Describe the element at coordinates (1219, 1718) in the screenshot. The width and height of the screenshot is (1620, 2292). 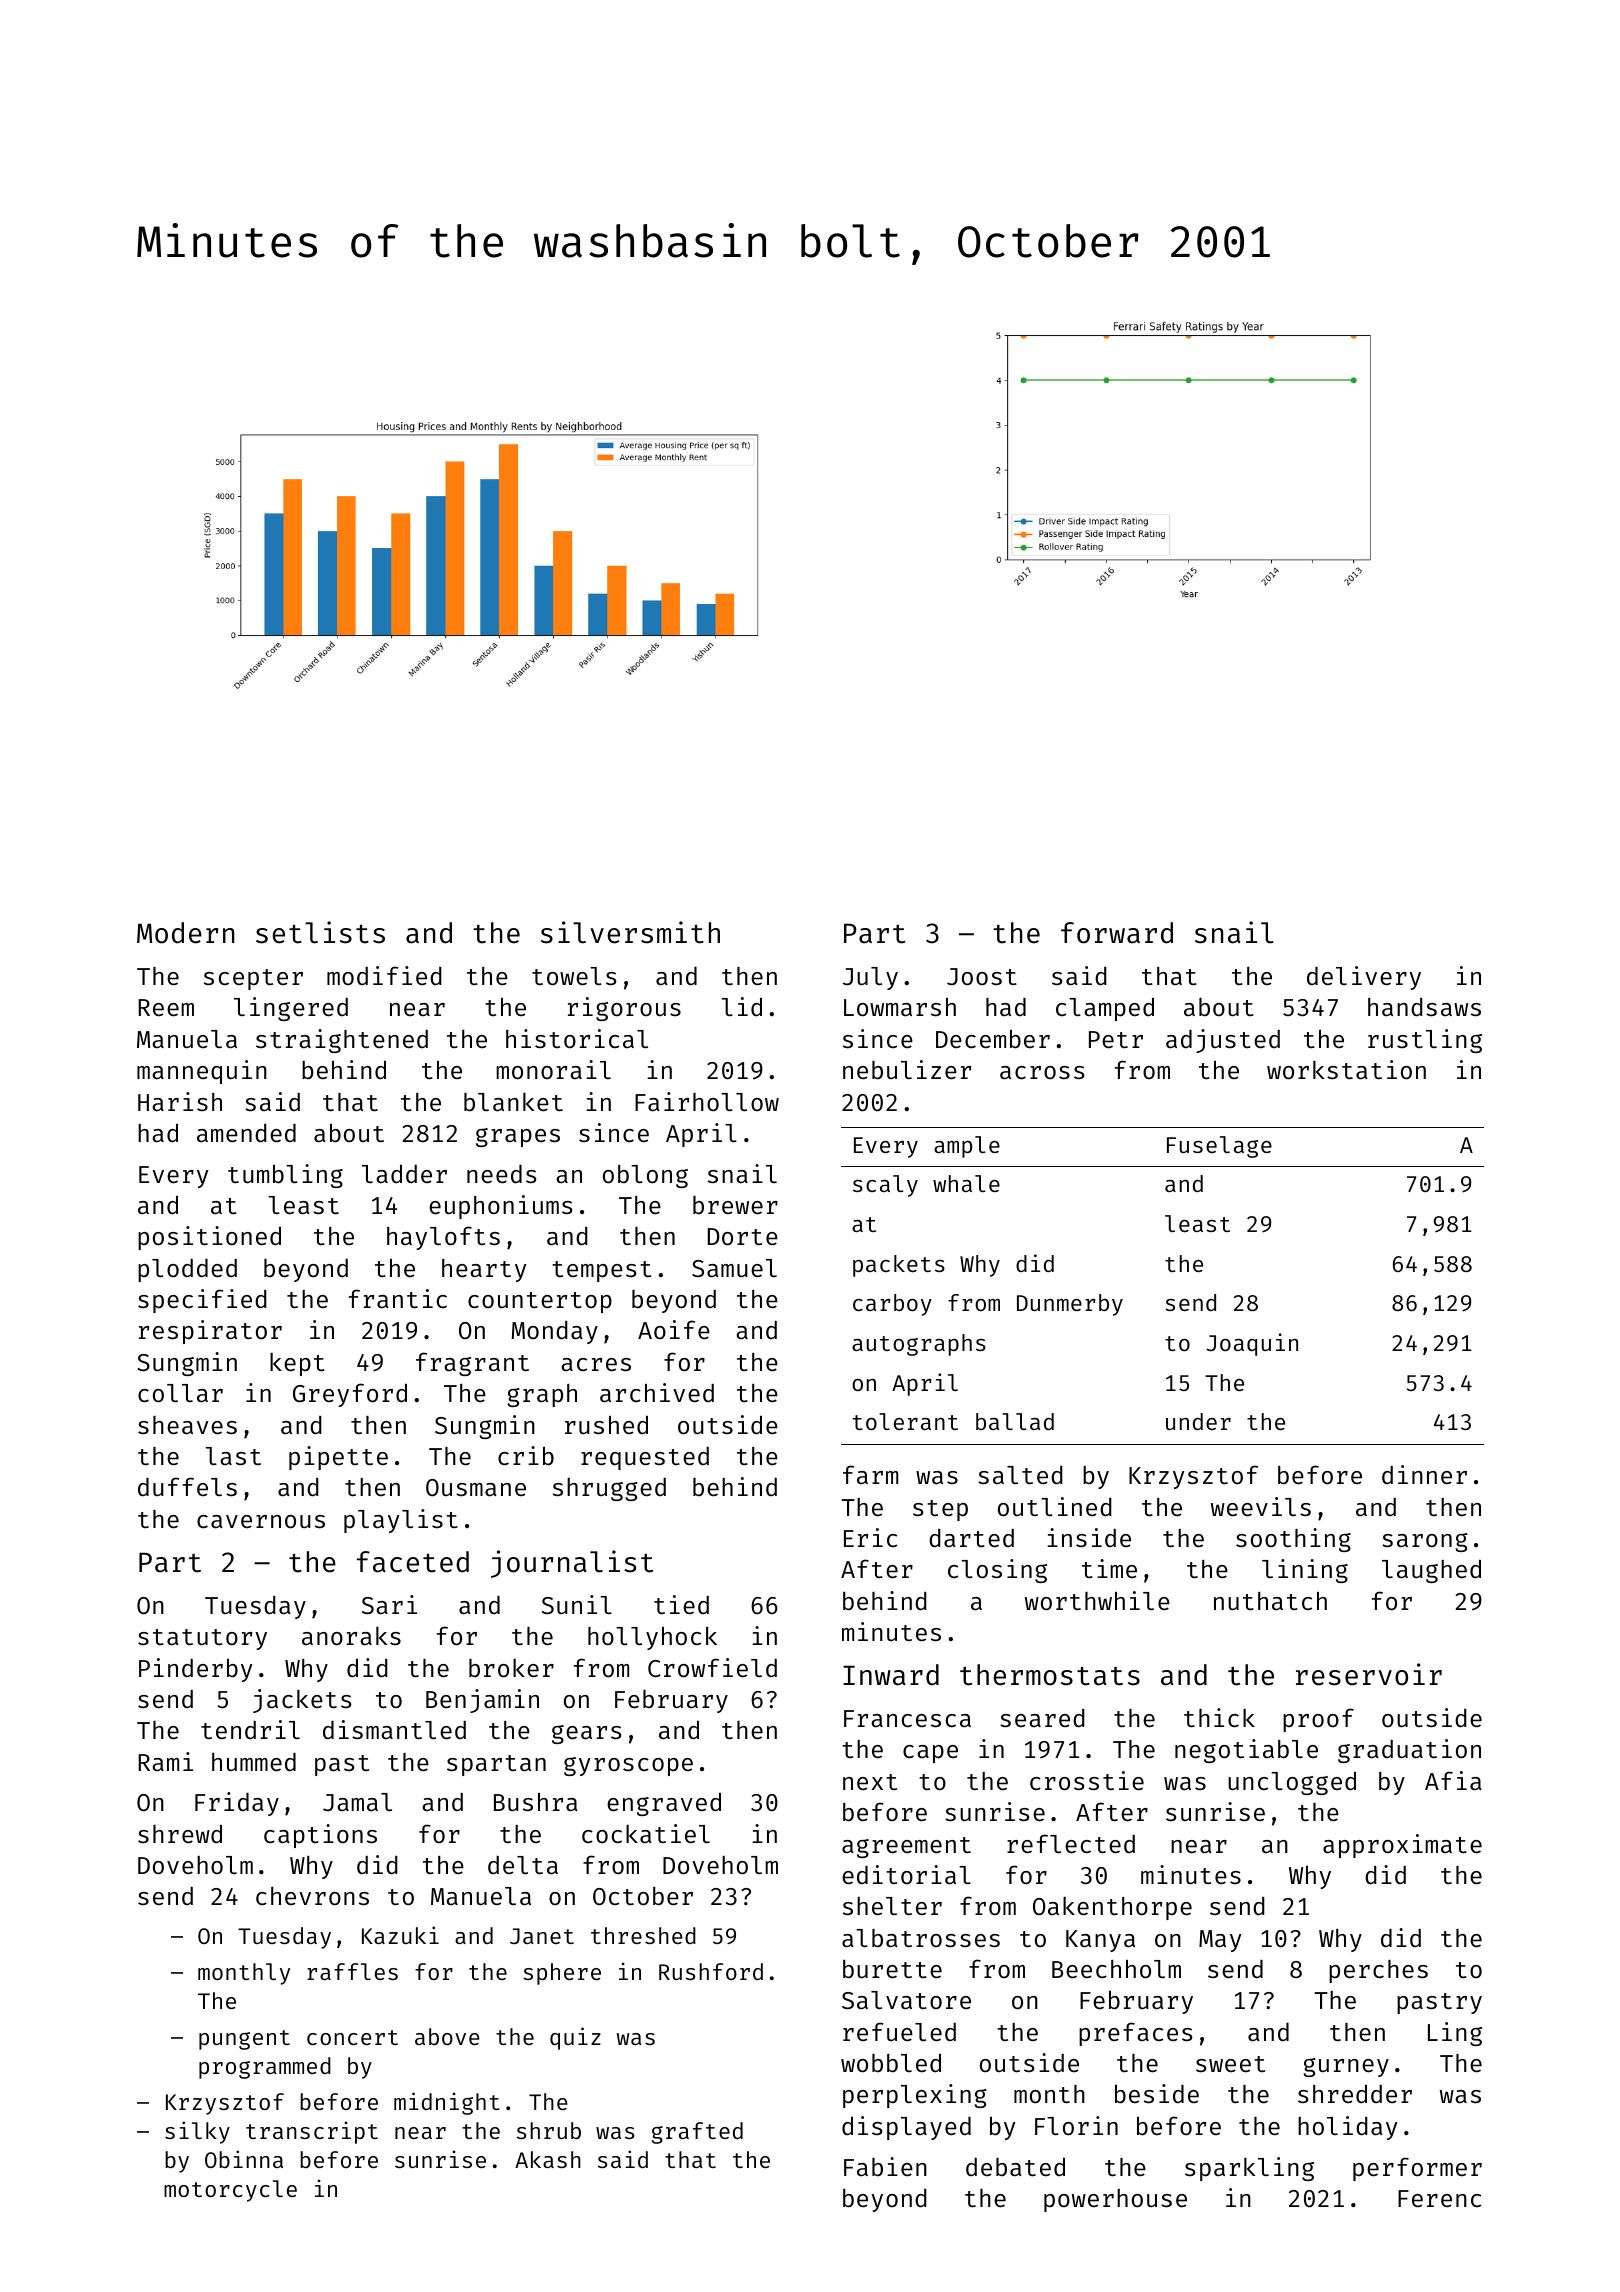
I see `thick` at that location.
